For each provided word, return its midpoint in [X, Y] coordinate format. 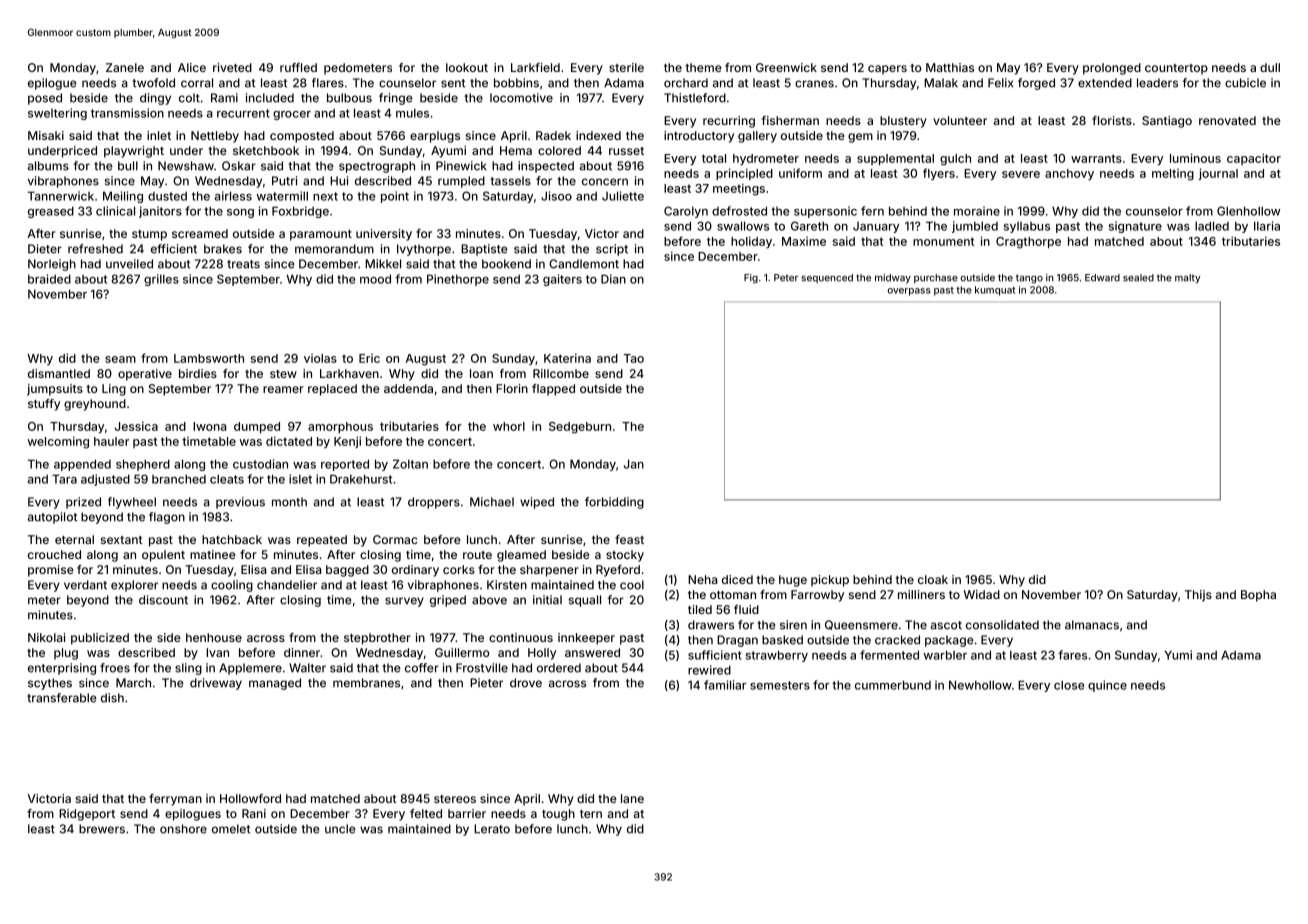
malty [1187, 279]
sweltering [57, 114]
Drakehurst [361, 479]
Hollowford [250, 798]
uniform [800, 173]
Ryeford [618, 571]
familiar [725, 685]
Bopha [1258, 596]
